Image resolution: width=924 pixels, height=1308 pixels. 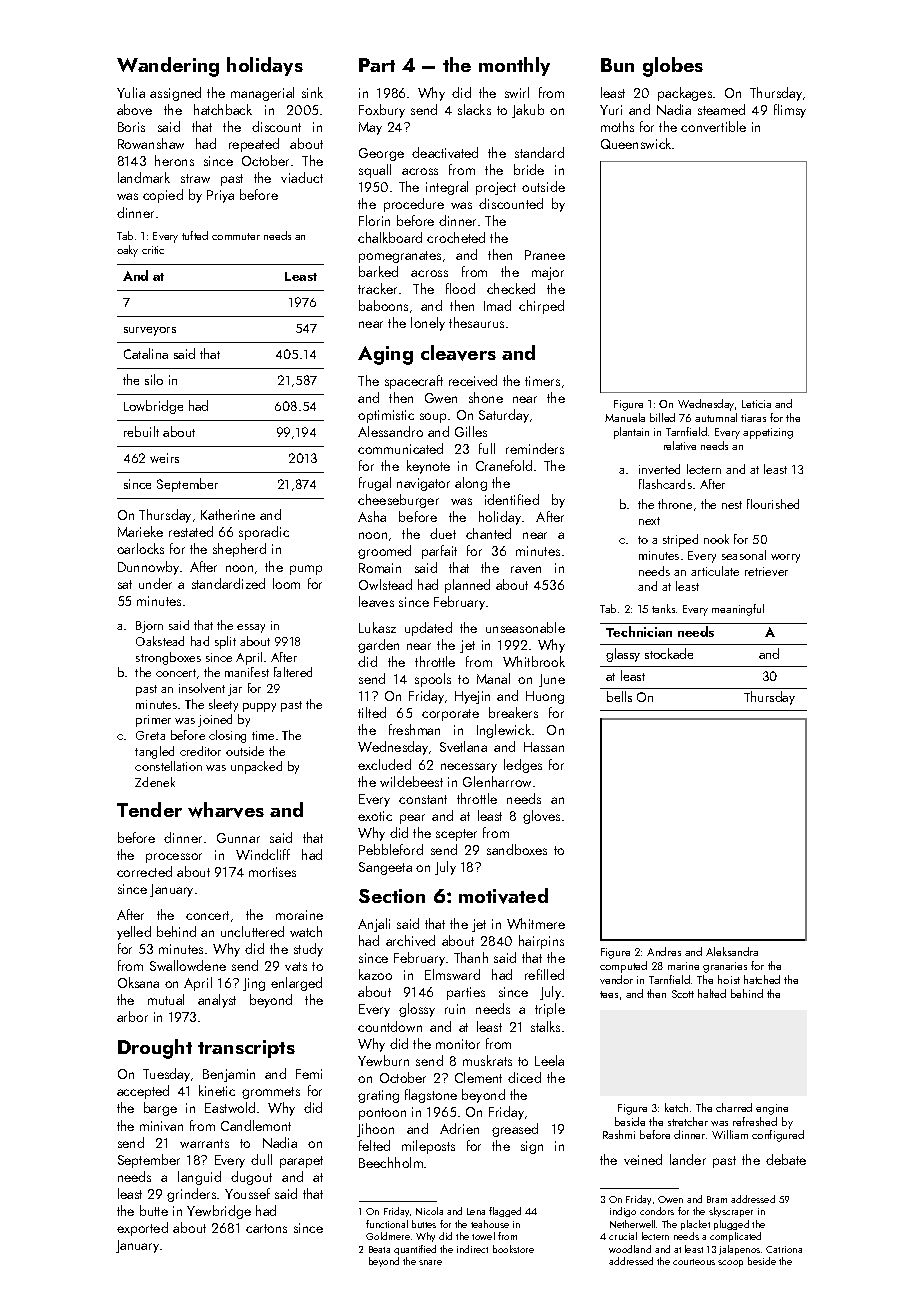 I want to click on Leticia, so click(x=756, y=404).
